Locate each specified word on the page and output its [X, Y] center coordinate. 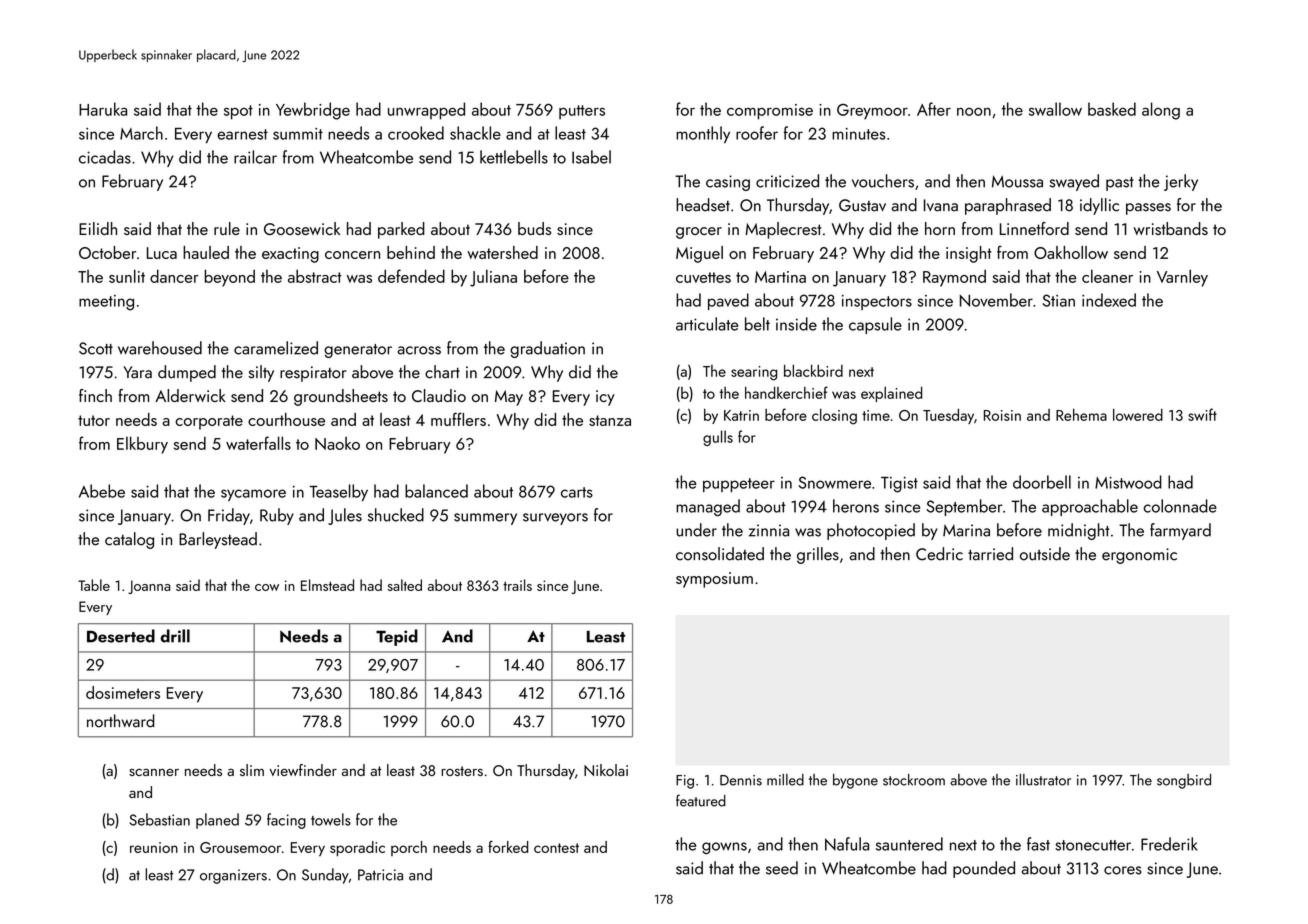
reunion [154, 847]
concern [352, 255]
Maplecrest [783, 230]
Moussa [1017, 181]
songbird [1184, 781]
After [934, 109]
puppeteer [739, 485]
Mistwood [1128, 482]
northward [120, 721]
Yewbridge [313, 111]
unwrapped [426, 111]
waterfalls [258, 443]
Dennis [741, 780]
